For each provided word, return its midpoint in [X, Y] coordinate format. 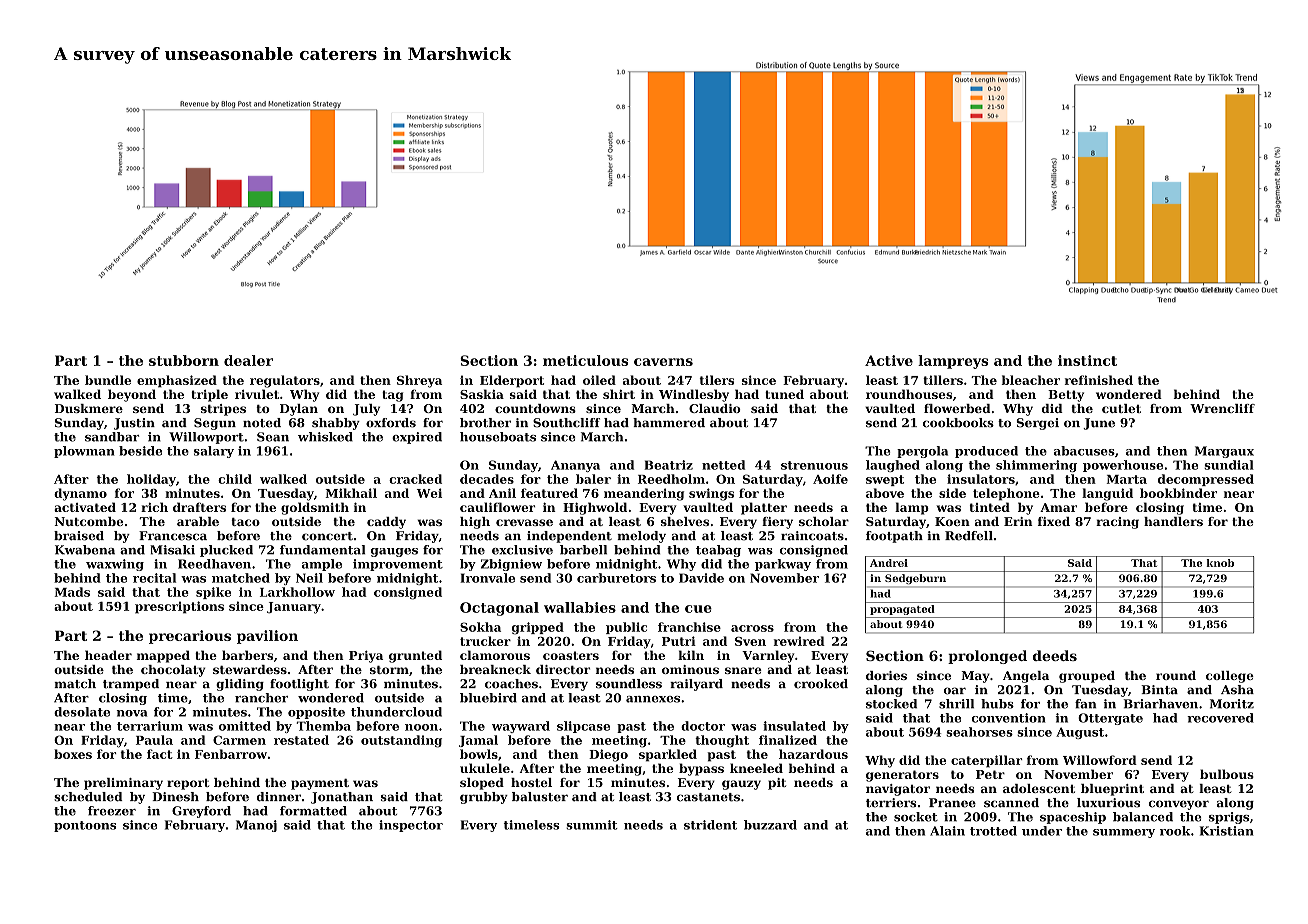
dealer [248, 360]
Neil [309, 578]
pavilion [267, 637]
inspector [411, 826]
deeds [1055, 655]
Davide [701, 578]
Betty [1066, 396]
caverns [663, 362]
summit [592, 825]
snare [743, 670]
